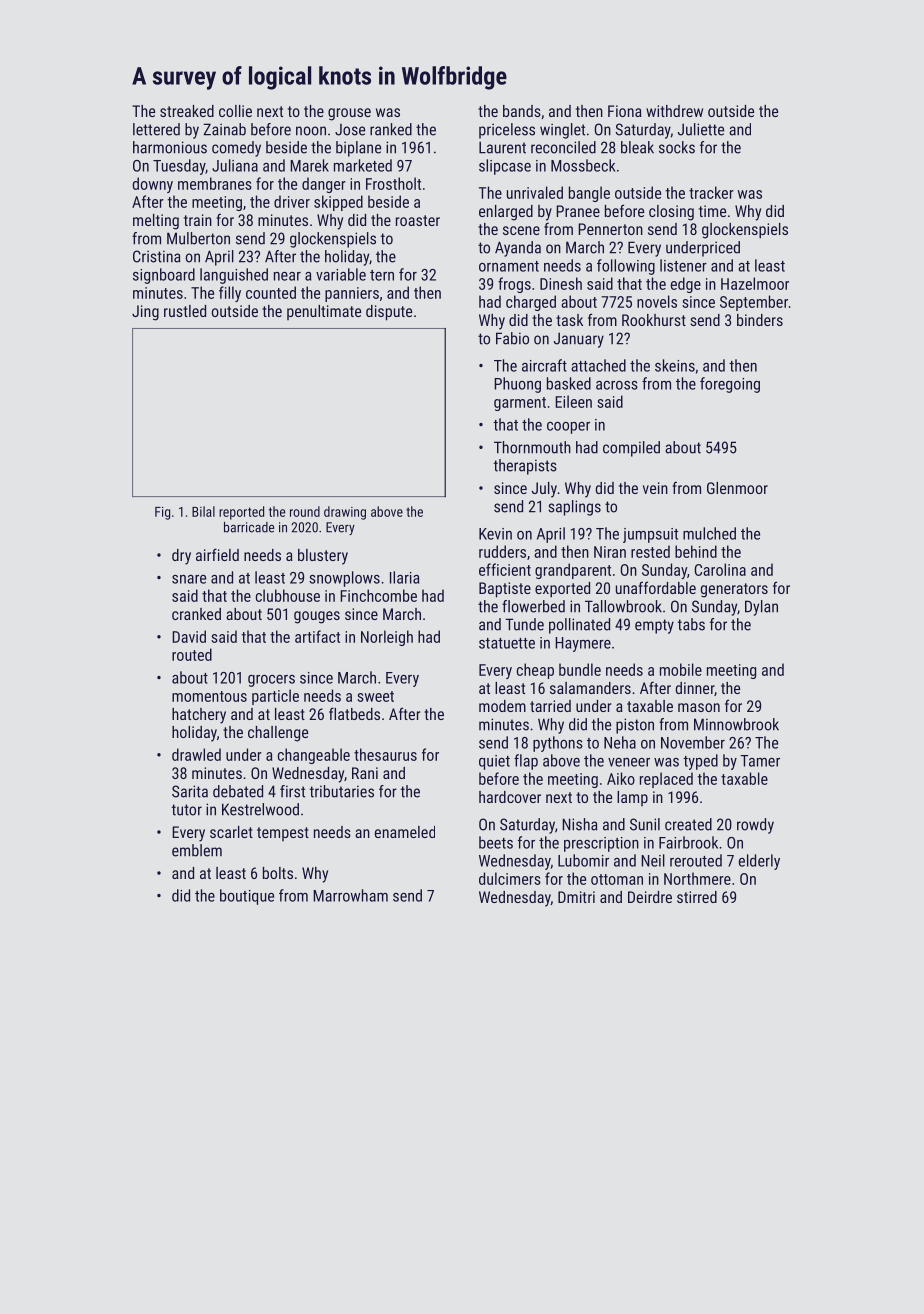 Image resolution: width=924 pixels, height=1314 pixels. What do you see at coordinates (699, 707) in the screenshot?
I see `mason` at bounding box center [699, 707].
